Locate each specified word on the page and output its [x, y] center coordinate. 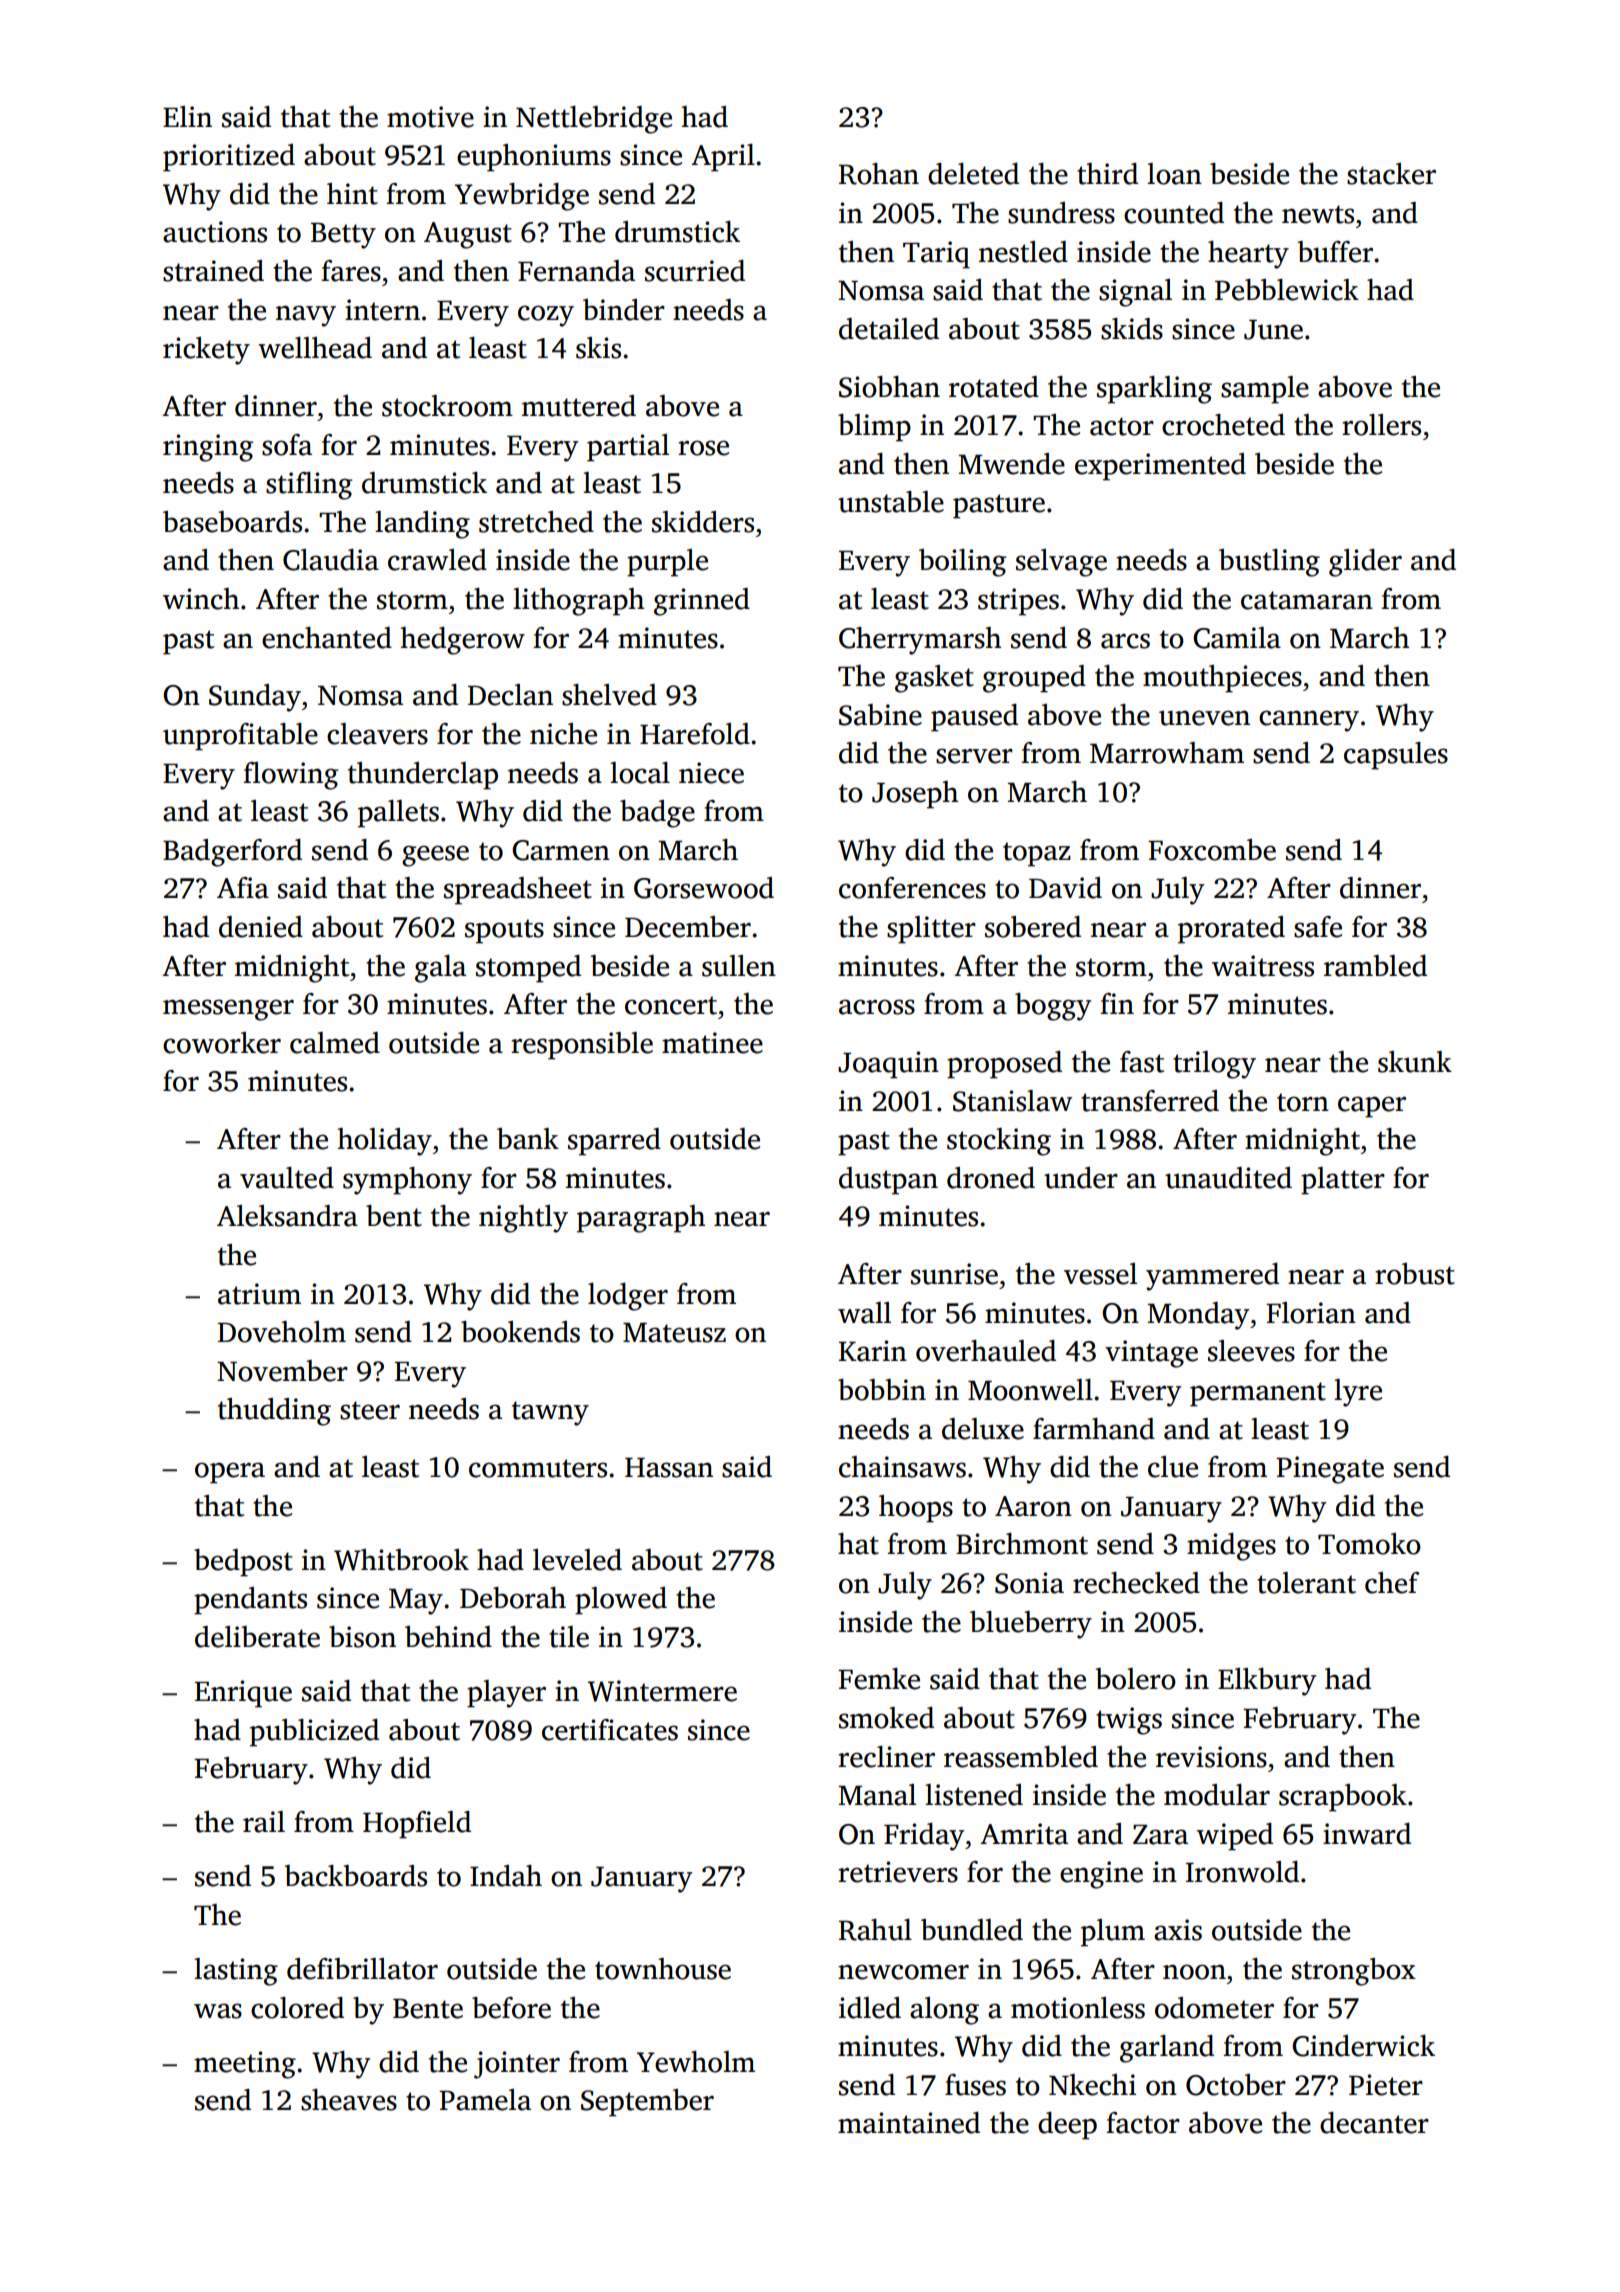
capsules [1396, 756]
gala [440, 969]
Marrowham [1167, 753]
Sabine [880, 715]
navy [306, 316]
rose [703, 448]
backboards [355, 1876]
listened [974, 1795]
